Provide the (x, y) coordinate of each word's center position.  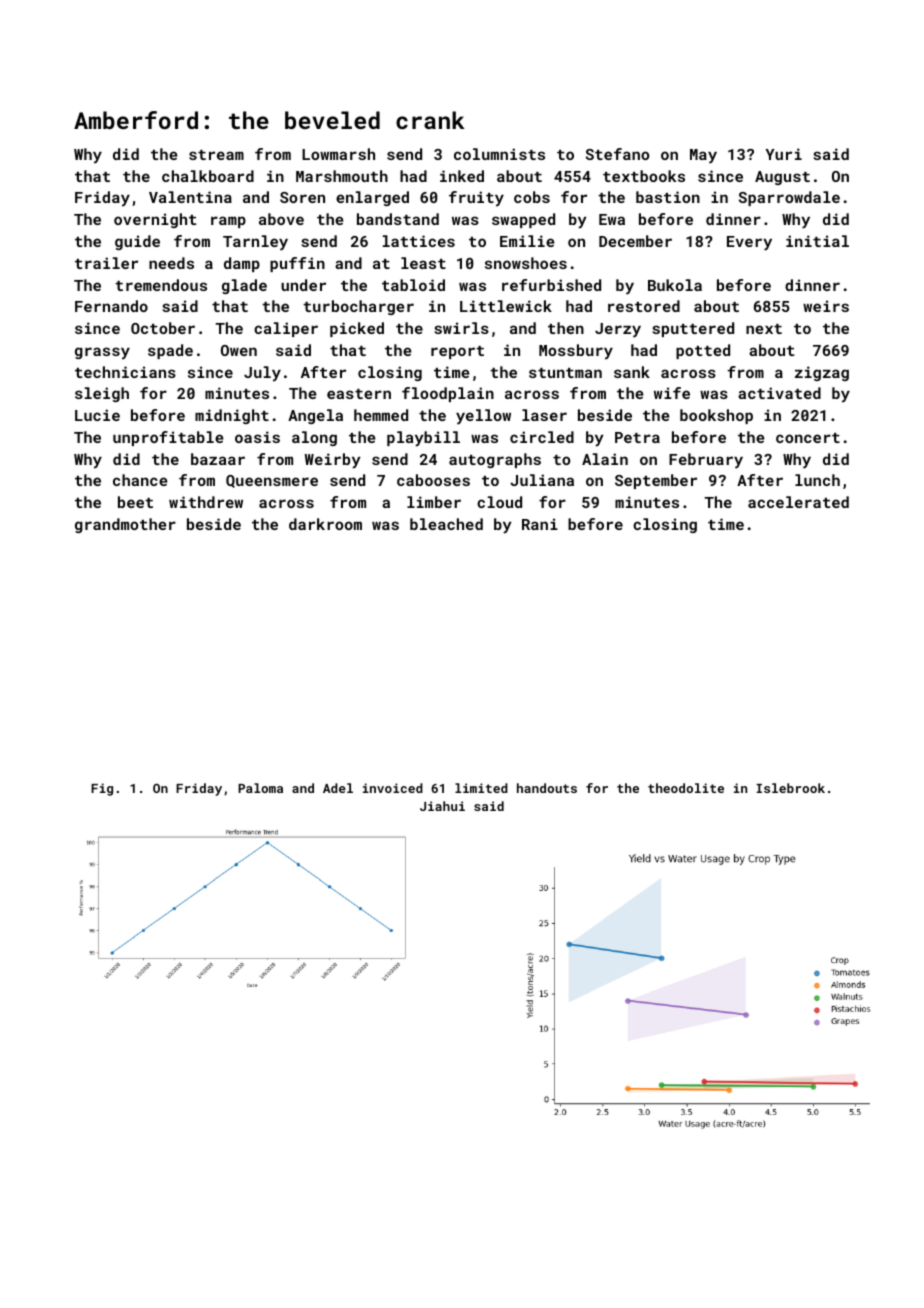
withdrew (206, 502)
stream (216, 155)
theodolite (686, 788)
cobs (532, 197)
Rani (540, 524)
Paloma (260, 788)
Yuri (784, 154)
